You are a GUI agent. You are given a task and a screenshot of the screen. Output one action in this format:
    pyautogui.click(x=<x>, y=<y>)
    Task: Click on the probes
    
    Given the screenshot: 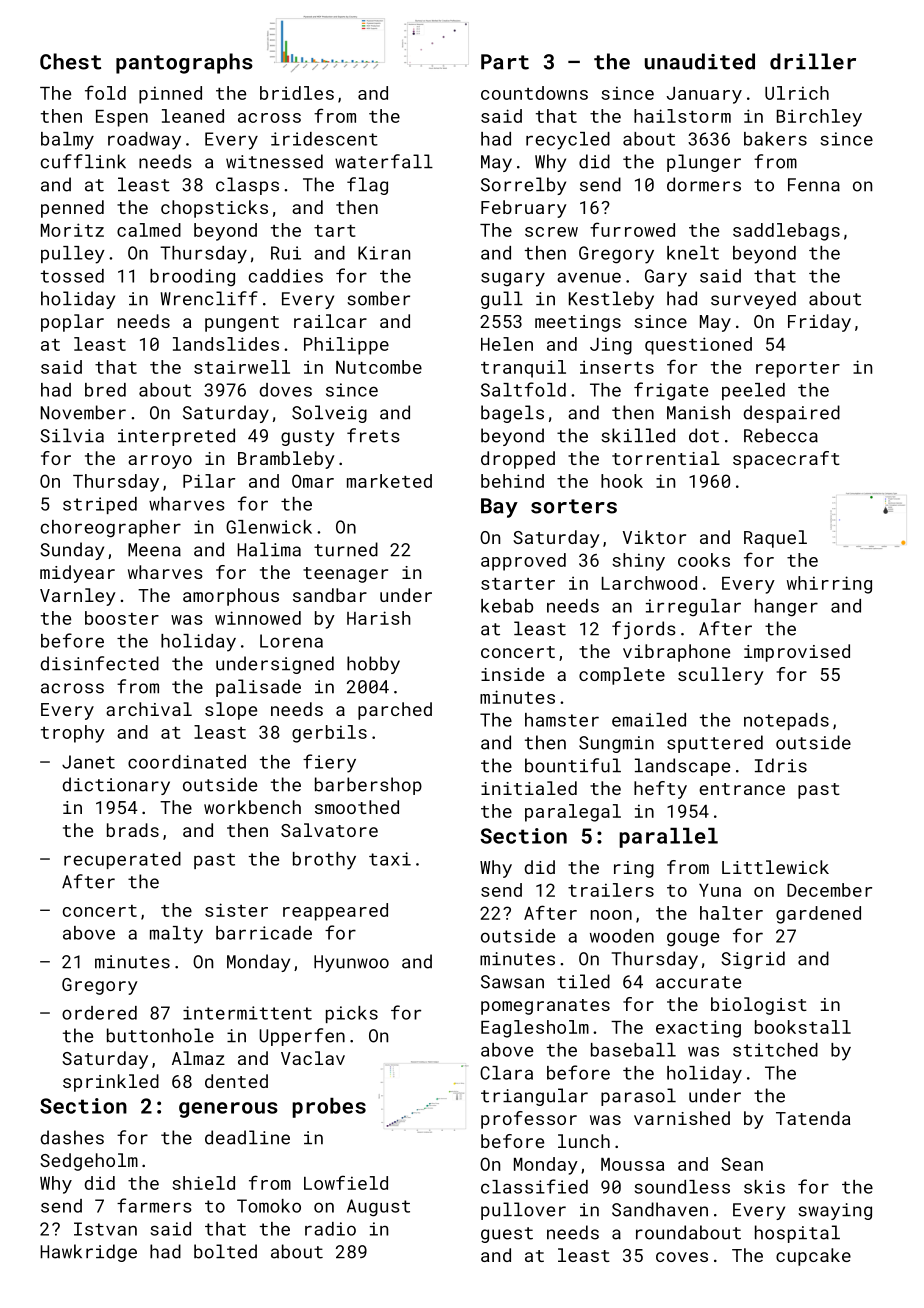 What is the action you would take?
    pyautogui.click(x=329, y=1108)
